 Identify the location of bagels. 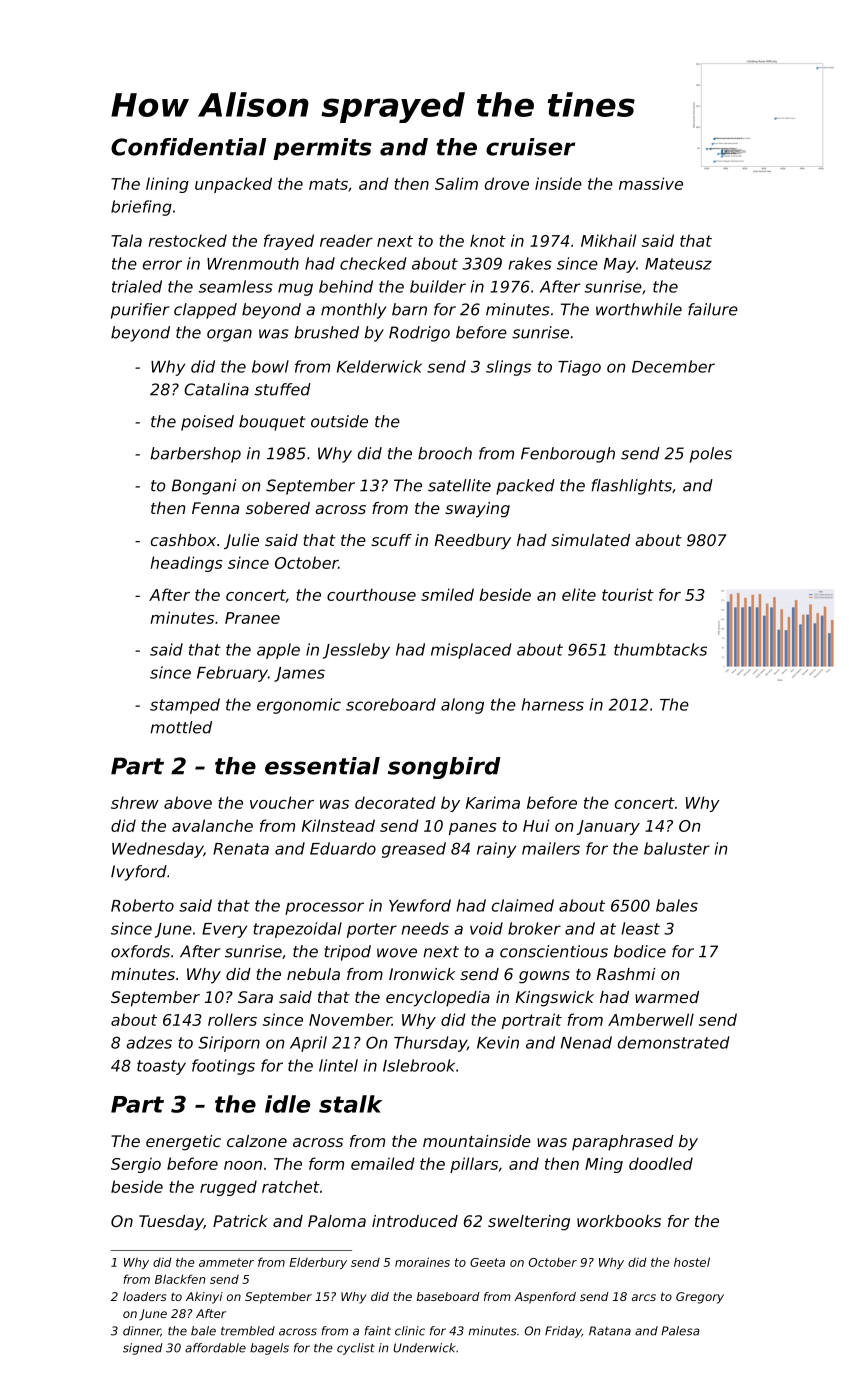
(269, 1349).
